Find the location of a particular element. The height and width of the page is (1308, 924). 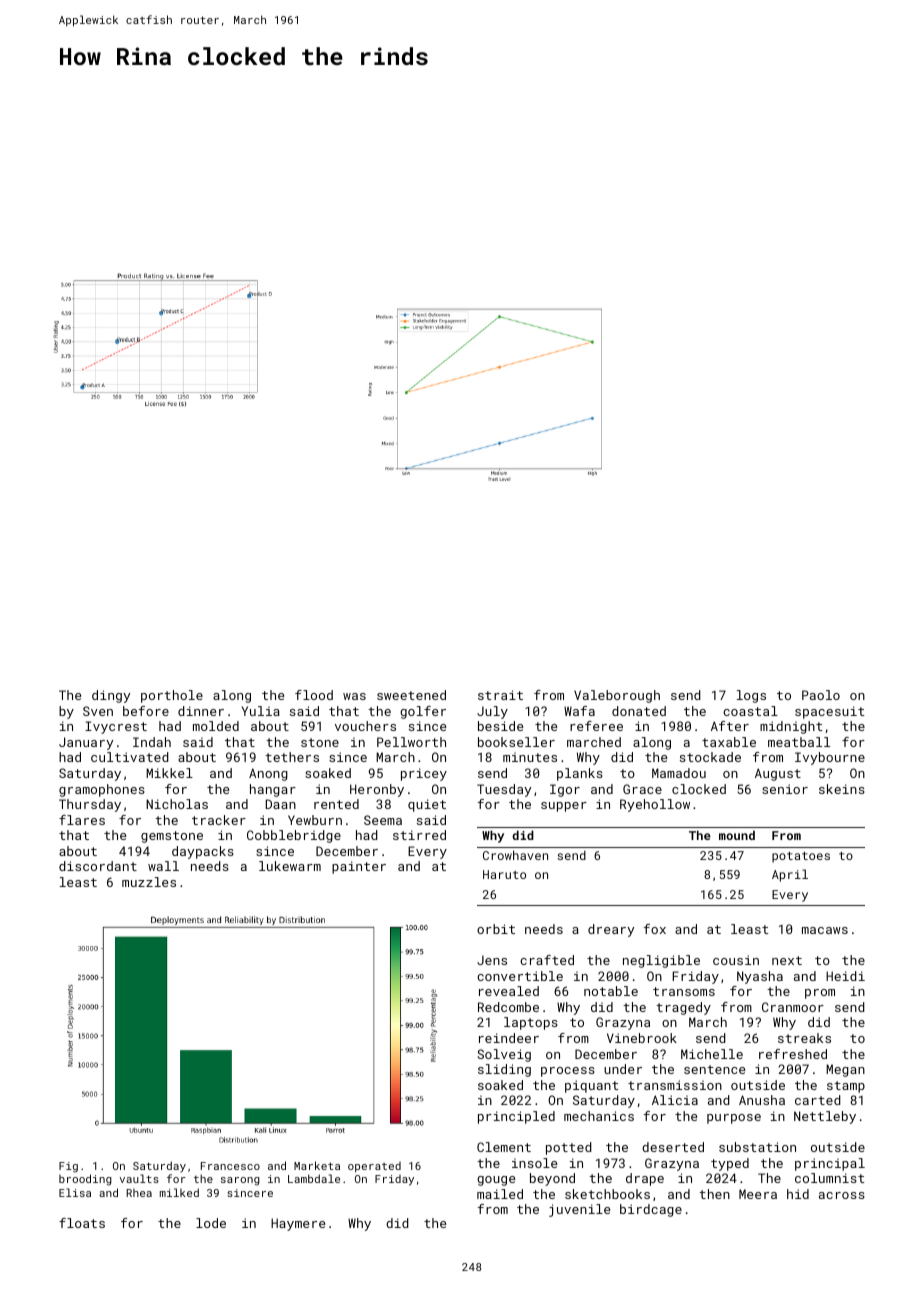

Haymere is located at coordinates (298, 1224).
